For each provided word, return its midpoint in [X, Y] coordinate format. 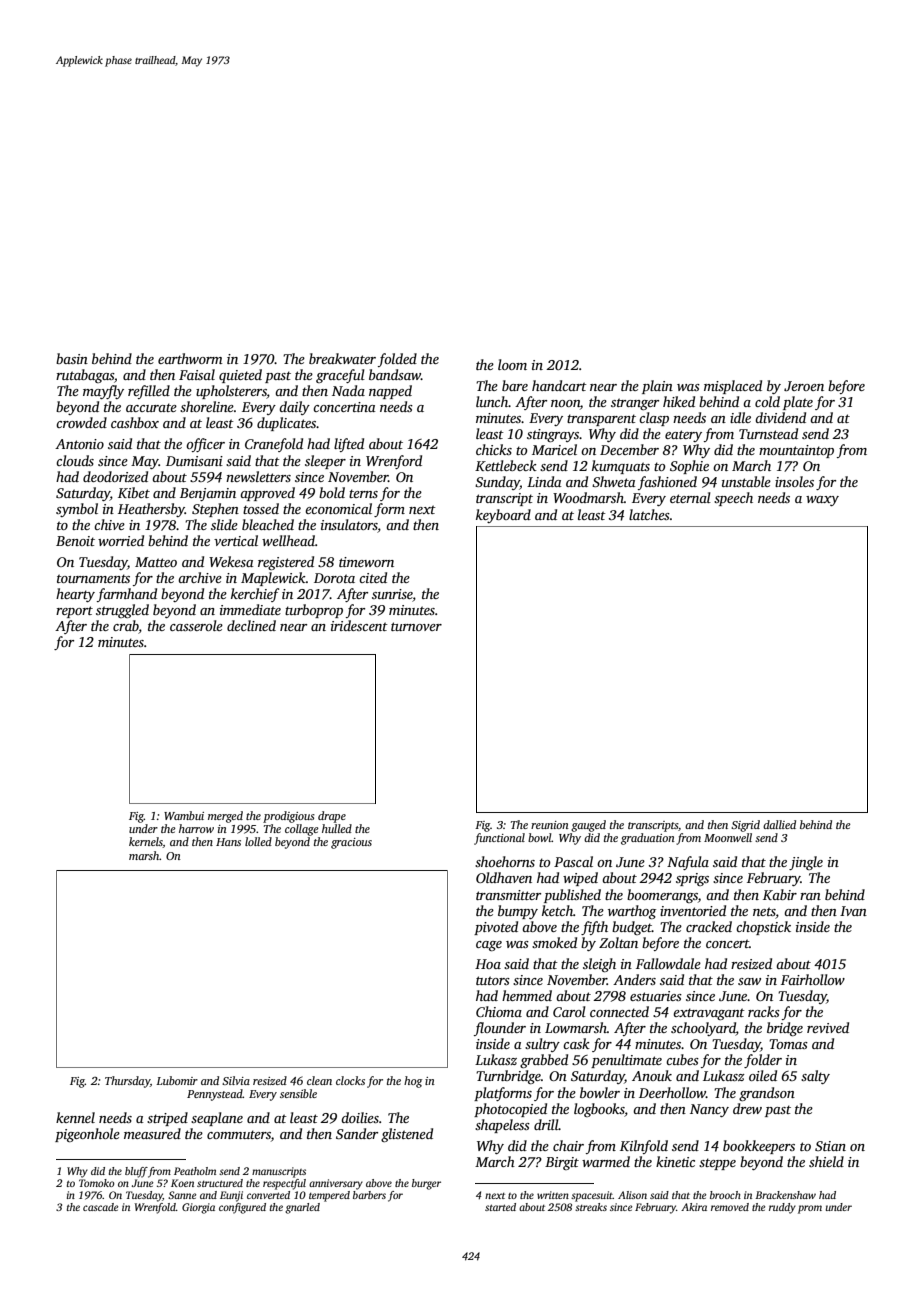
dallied [779, 824]
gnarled [302, 1208]
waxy [822, 501]
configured [242, 1208]
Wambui [184, 815]
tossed [261, 508]
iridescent [359, 625]
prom [810, 1209]
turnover [416, 626]
